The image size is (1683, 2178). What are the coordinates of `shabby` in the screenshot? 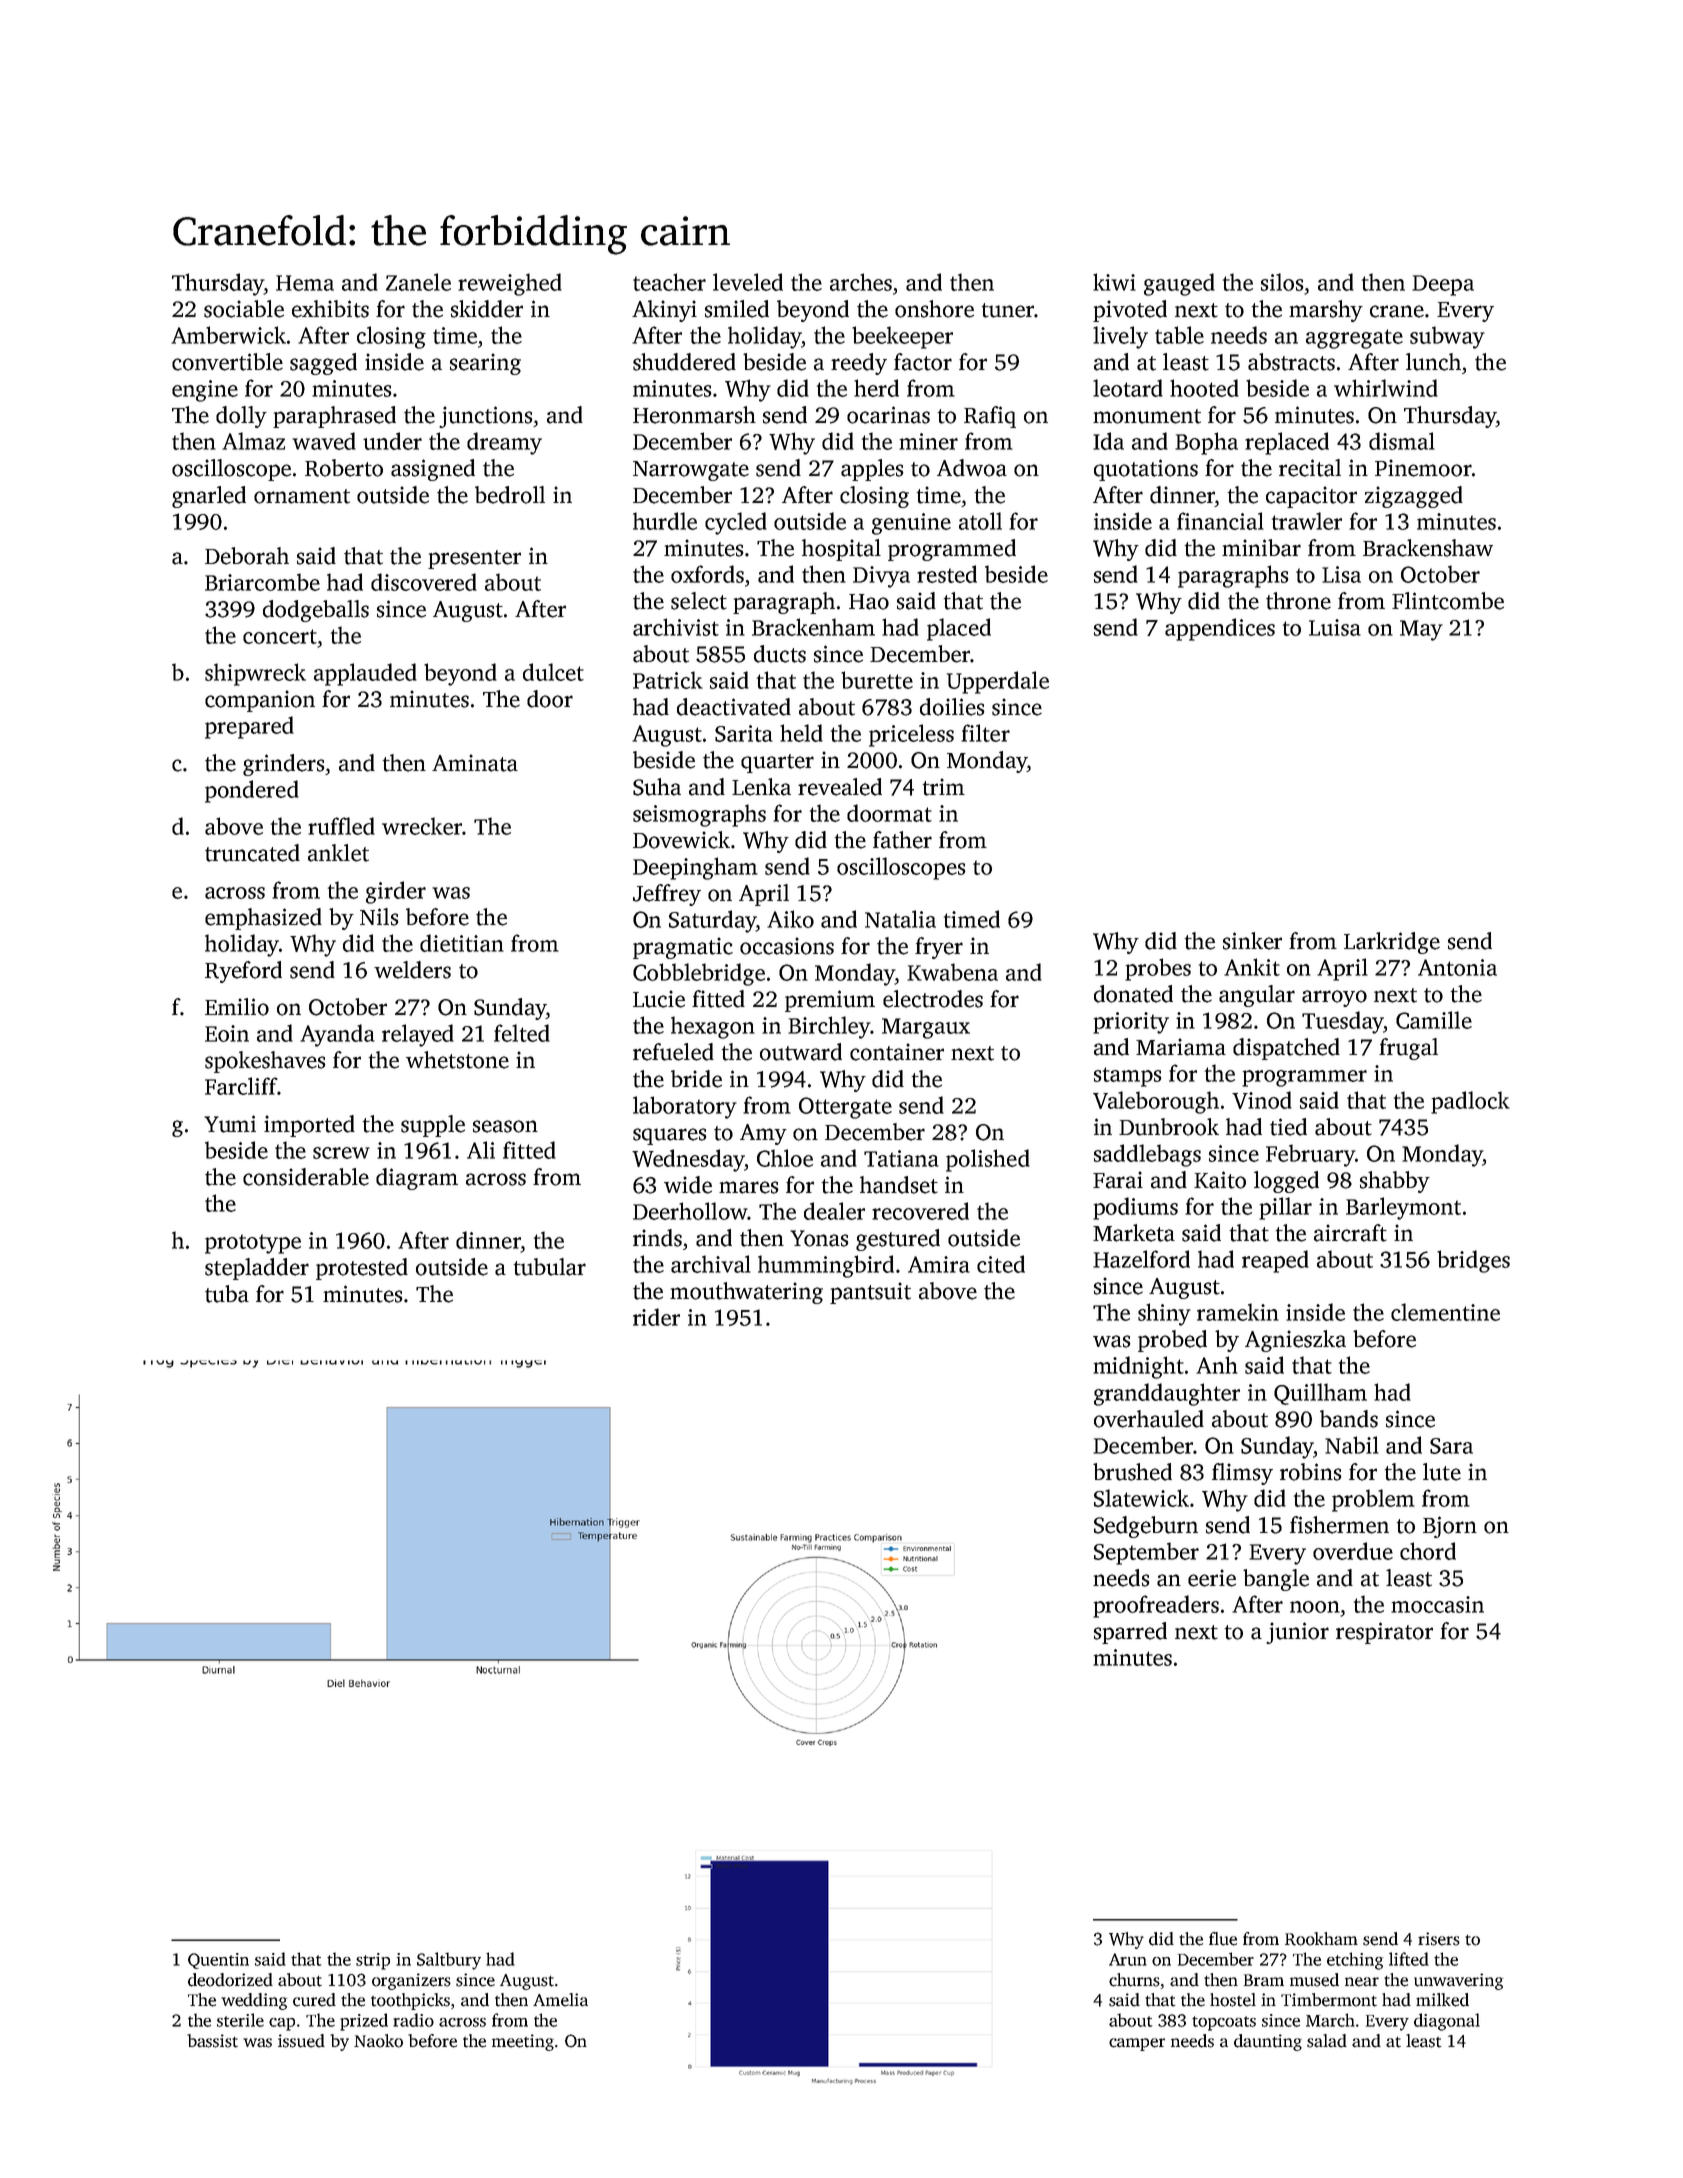 It's located at (1395, 1182).
